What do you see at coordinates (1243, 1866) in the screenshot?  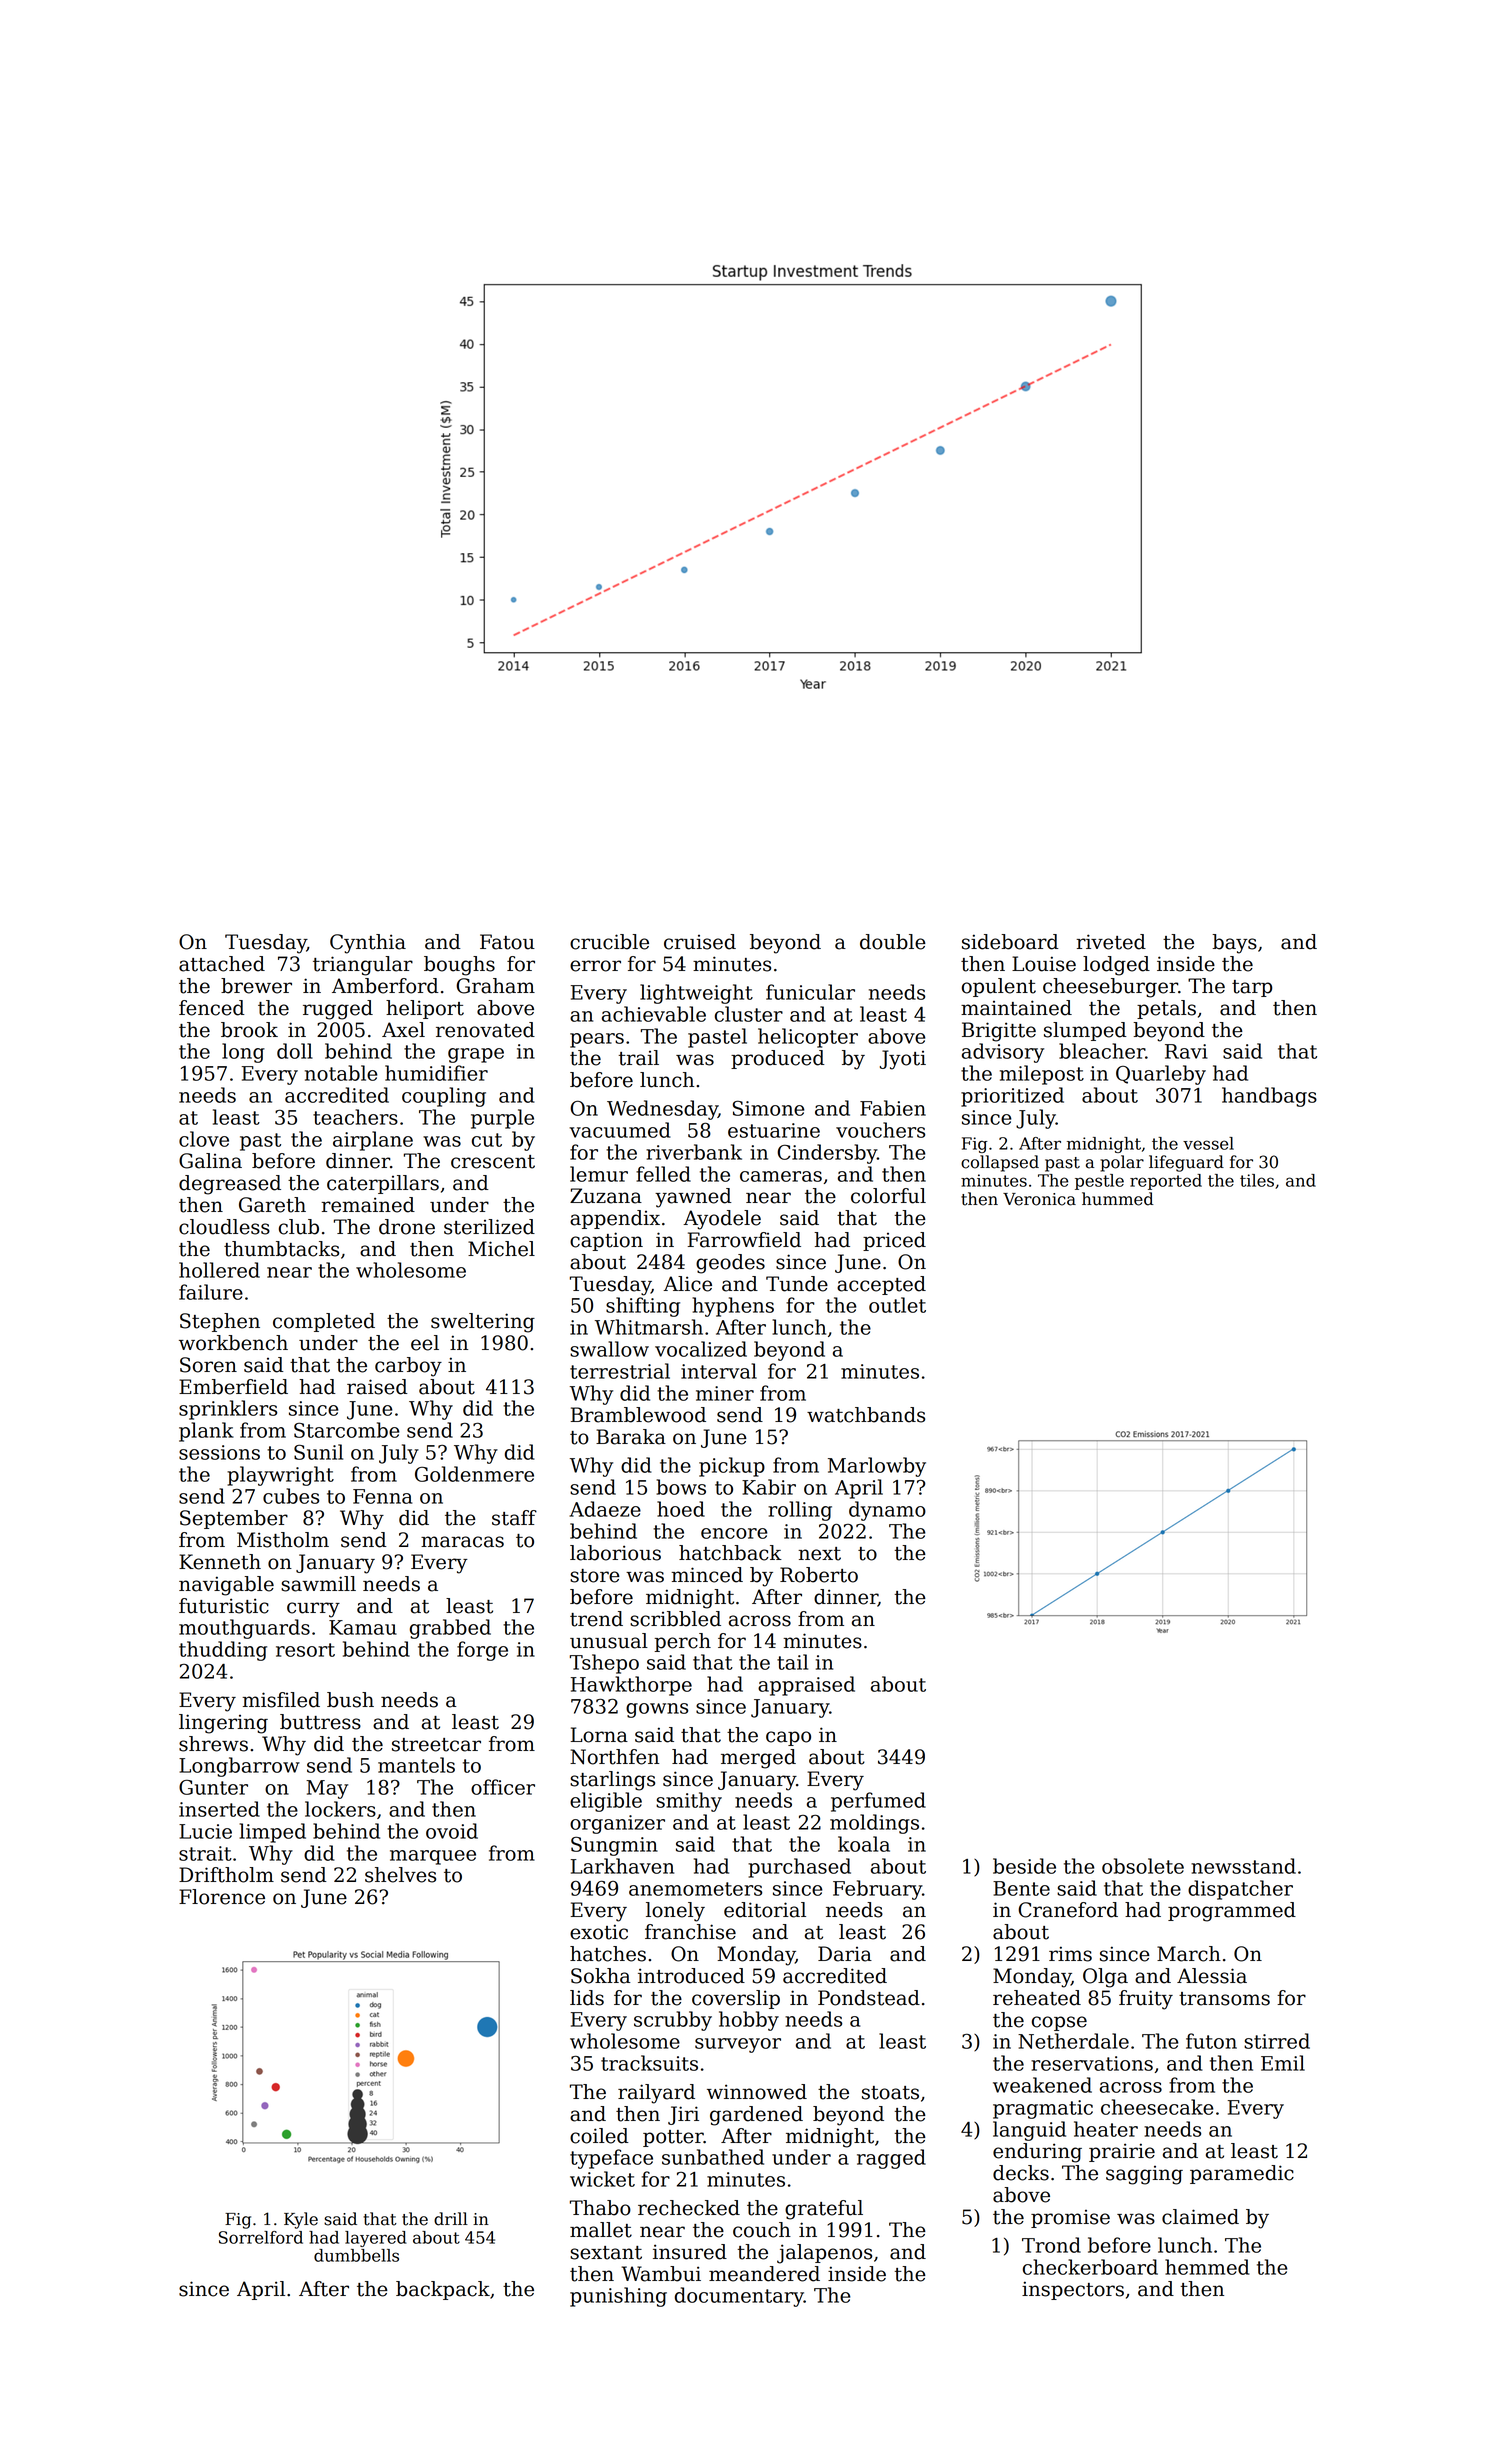 I see `newsstand` at bounding box center [1243, 1866].
